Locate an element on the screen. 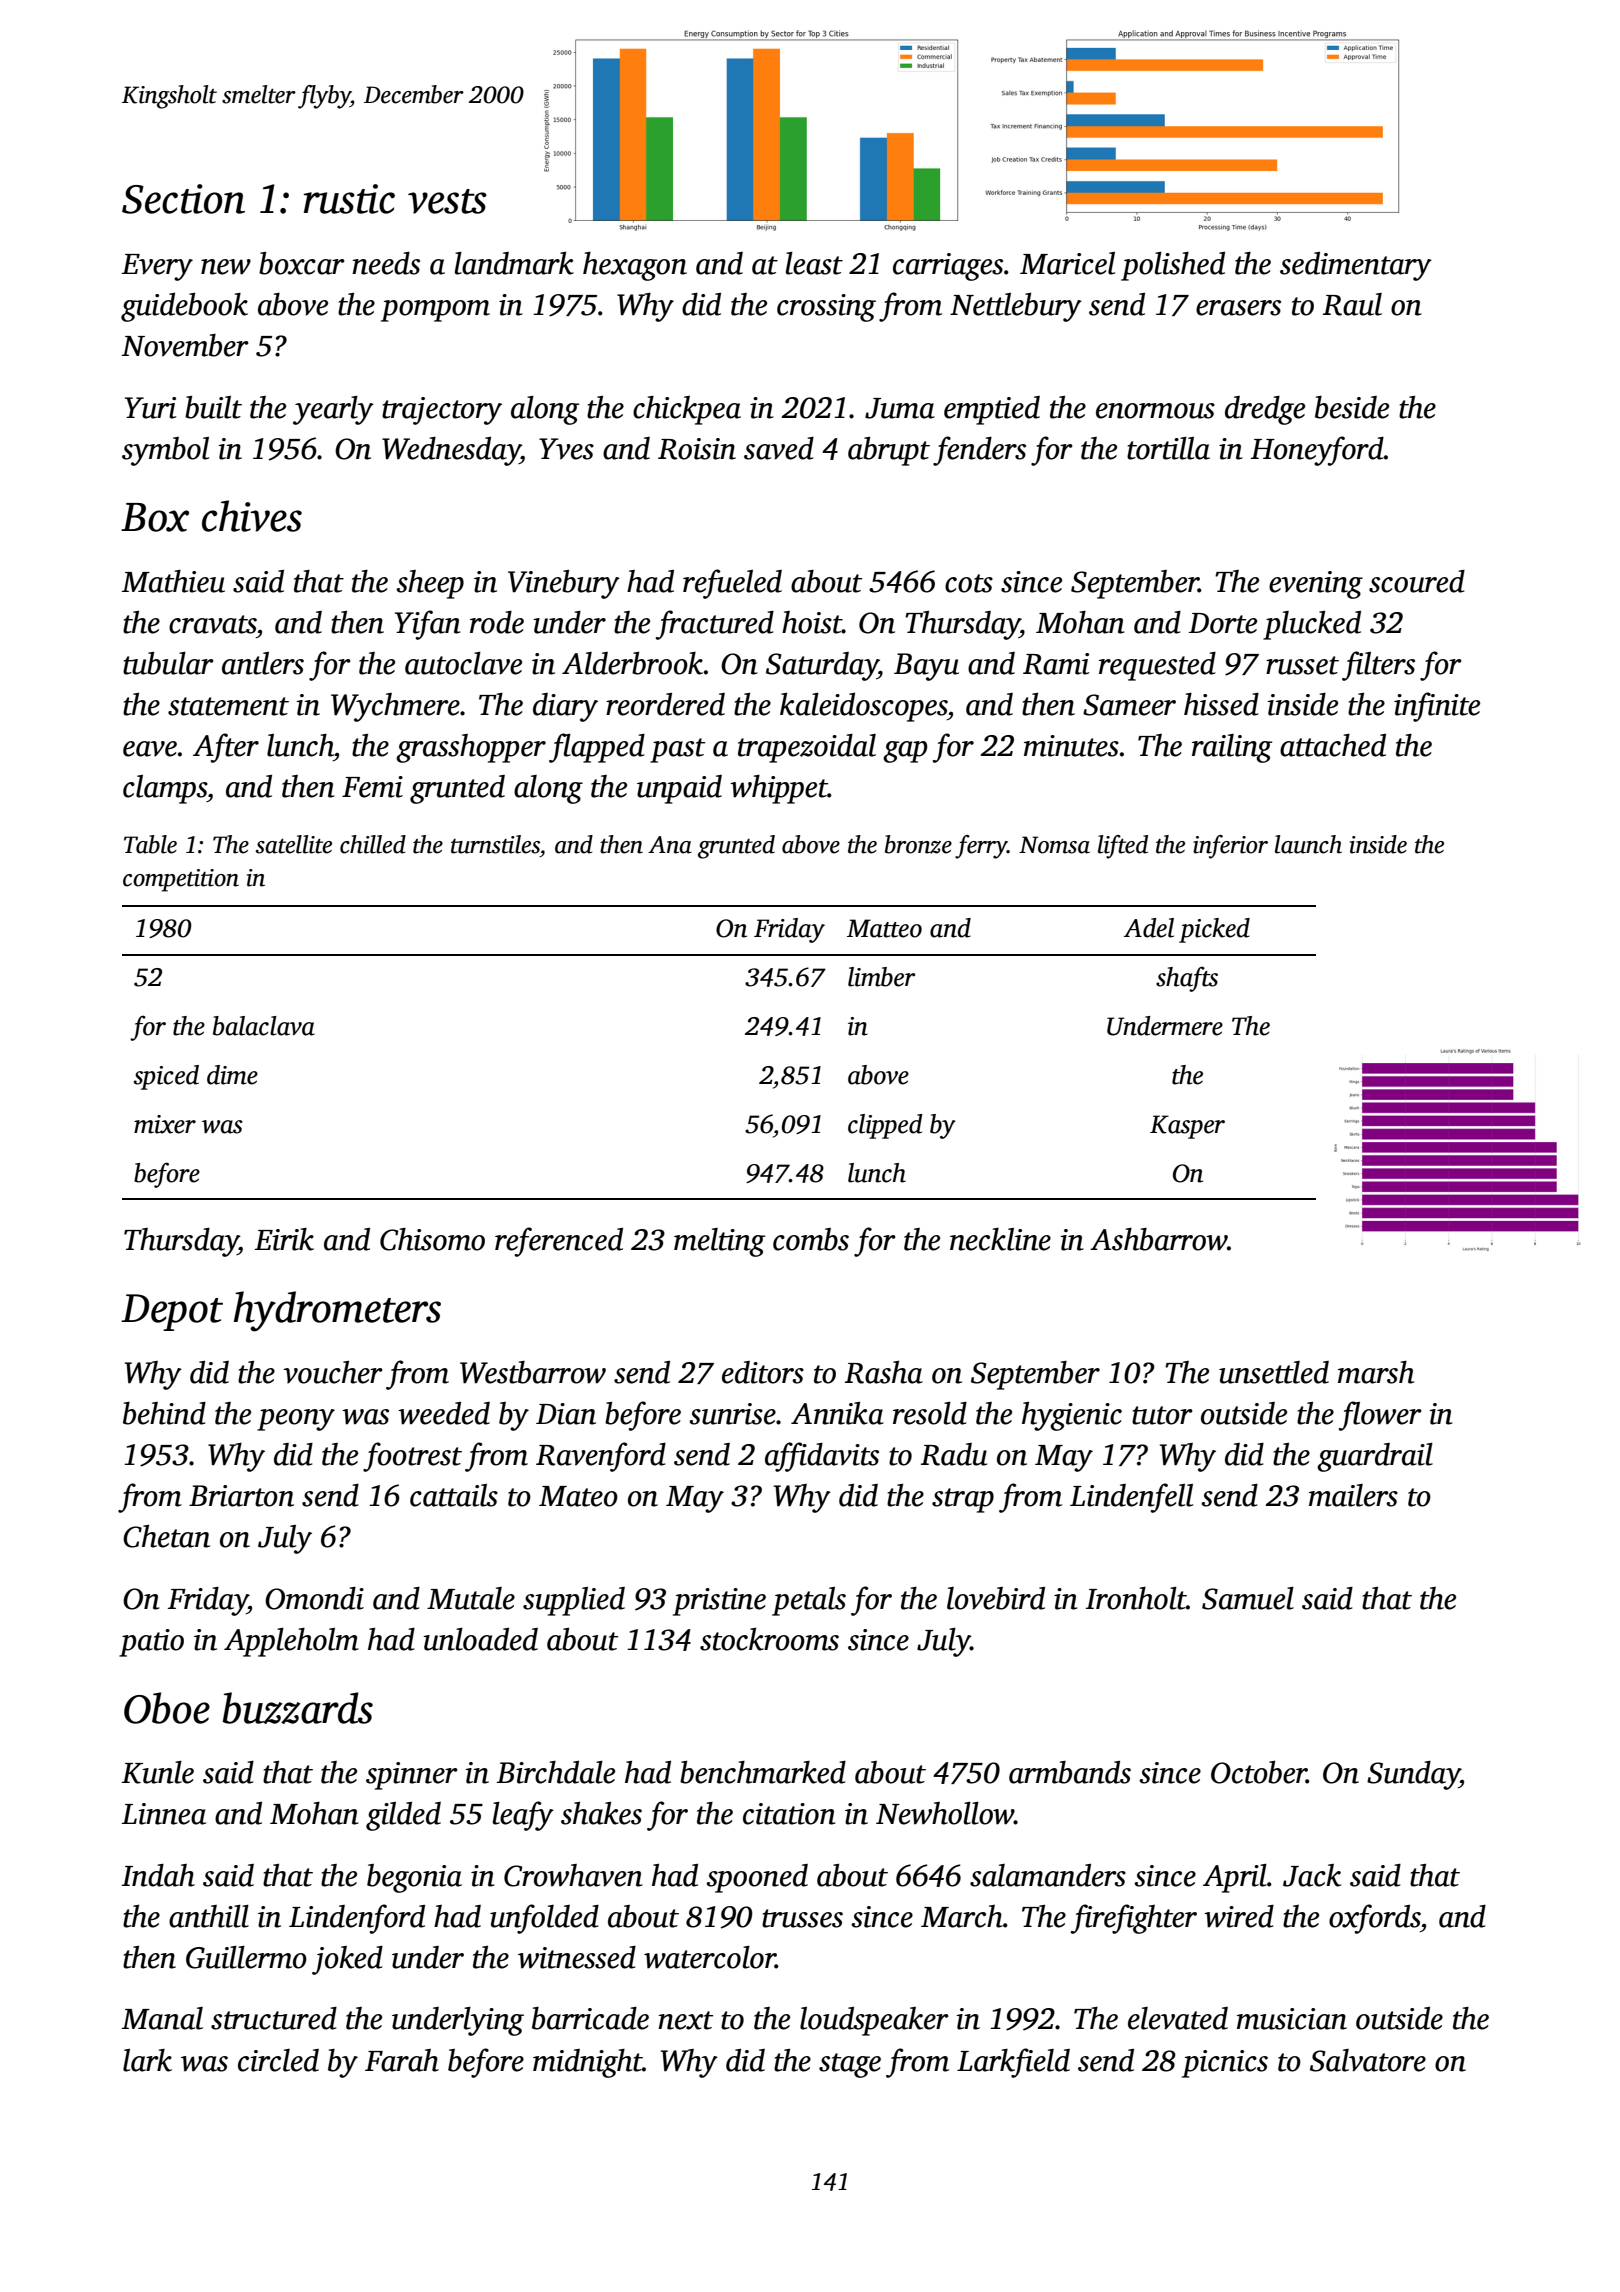  anthill is located at coordinates (209, 1916).
